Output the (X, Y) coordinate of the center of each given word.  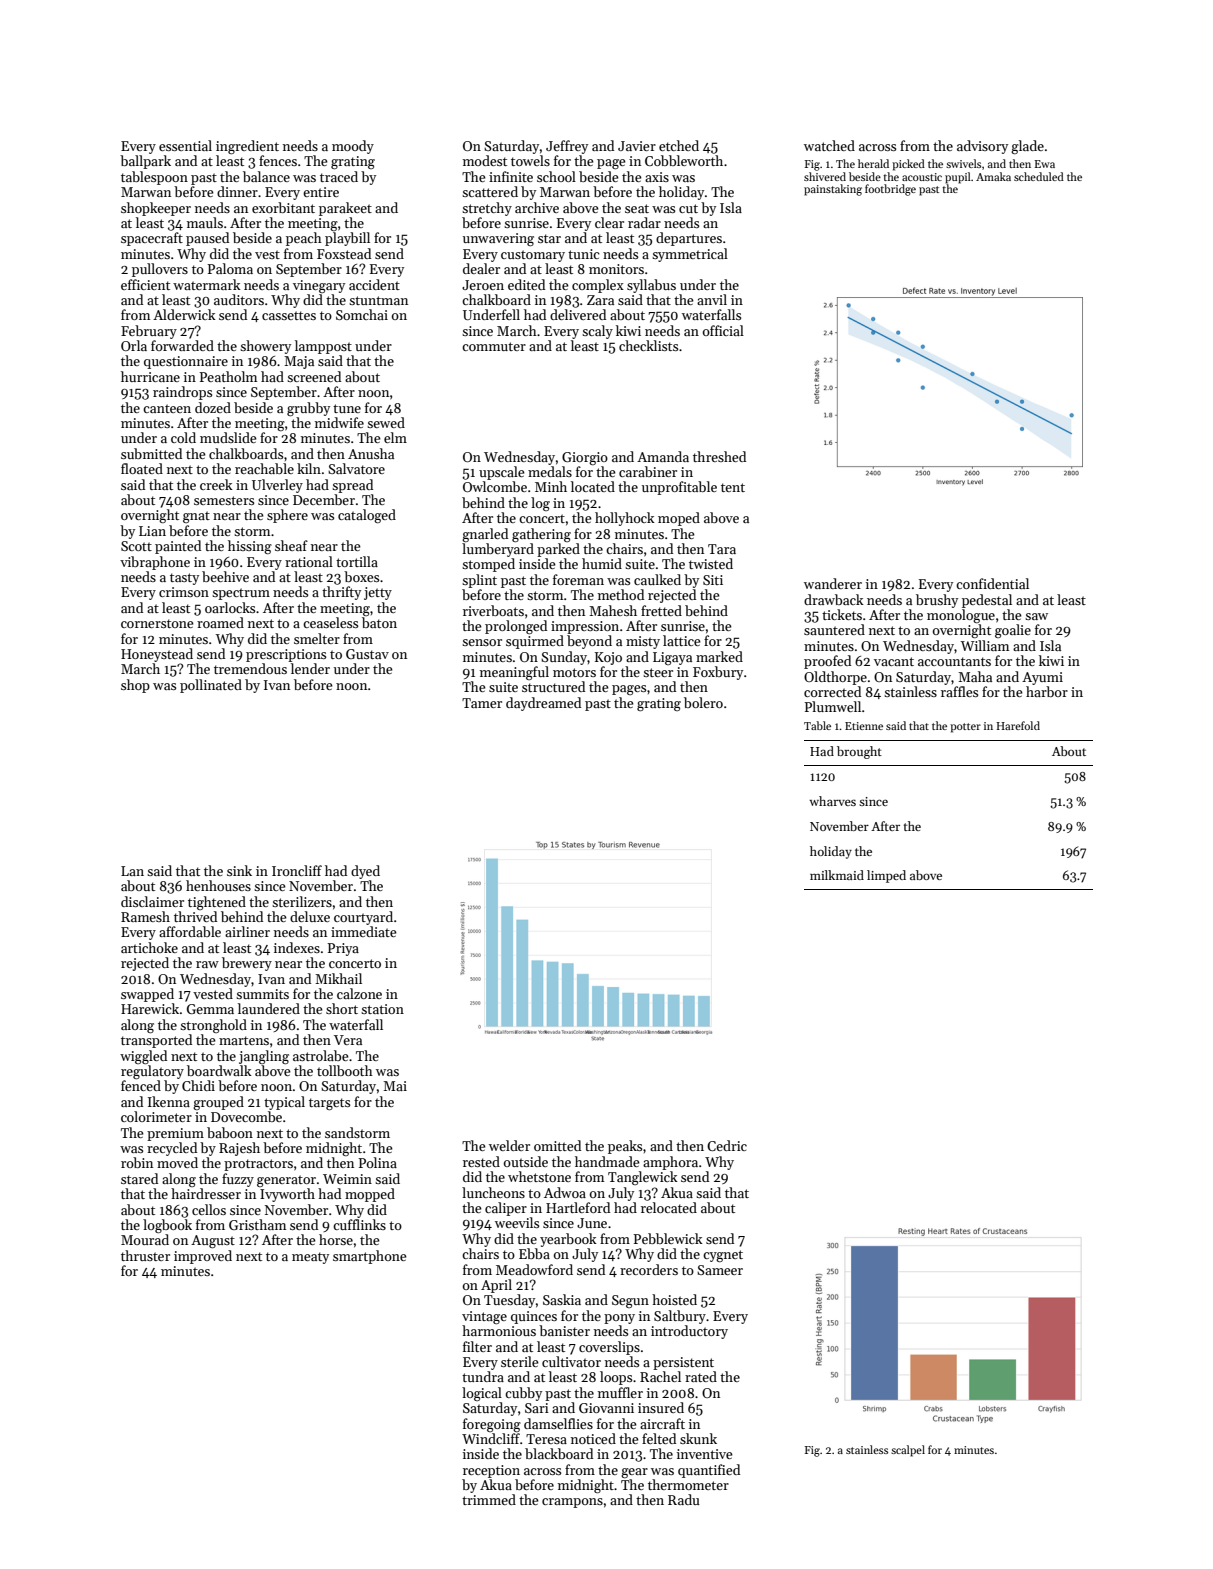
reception (491, 1471)
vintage (484, 1317)
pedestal (987, 601)
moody (353, 147)
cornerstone (157, 623)
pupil (958, 178)
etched (679, 145)
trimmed (489, 1499)
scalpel (908, 1451)
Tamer (482, 703)
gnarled (485, 535)
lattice (682, 640)
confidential (992, 583)
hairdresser (206, 1193)
